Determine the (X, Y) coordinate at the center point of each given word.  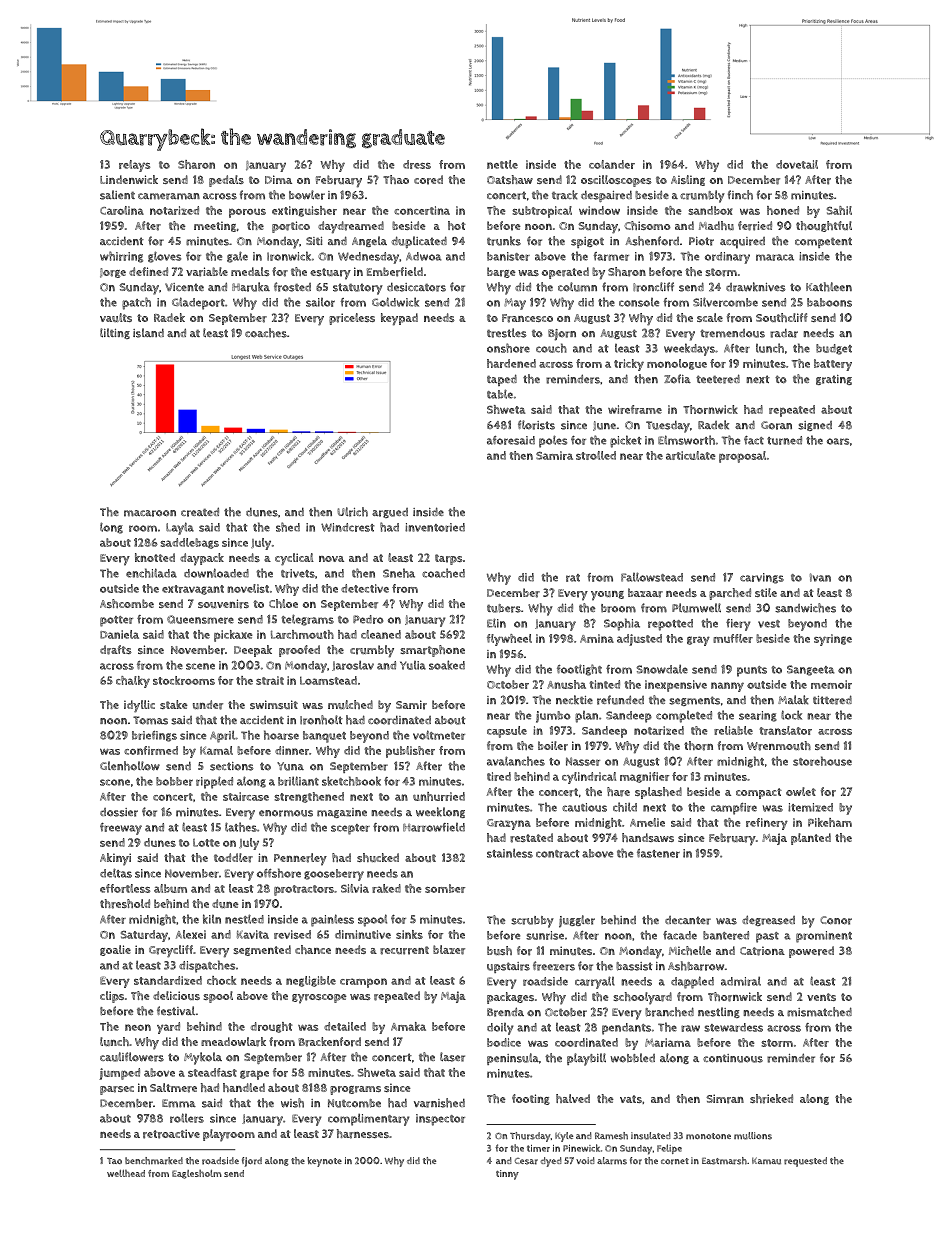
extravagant (193, 590)
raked (386, 888)
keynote (325, 1162)
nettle (502, 164)
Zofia (677, 379)
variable (207, 272)
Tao (114, 1161)
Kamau (766, 1161)
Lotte (206, 843)
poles (553, 441)
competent (823, 242)
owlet (801, 791)
